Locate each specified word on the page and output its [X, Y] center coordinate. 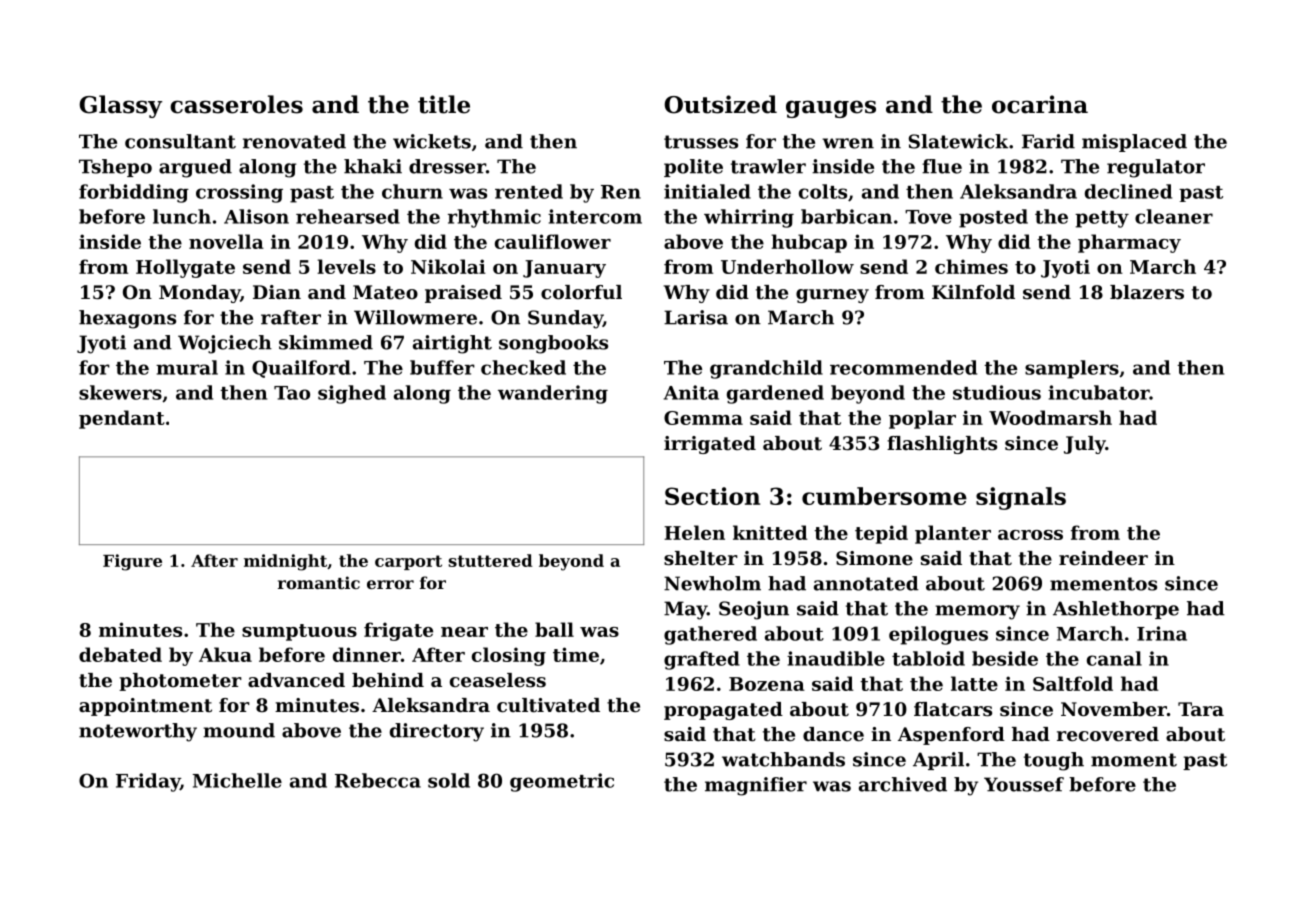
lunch [182, 216]
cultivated [548, 705]
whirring [749, 218]
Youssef [1024, 784]
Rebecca [378, 780]
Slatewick [958, 141]
